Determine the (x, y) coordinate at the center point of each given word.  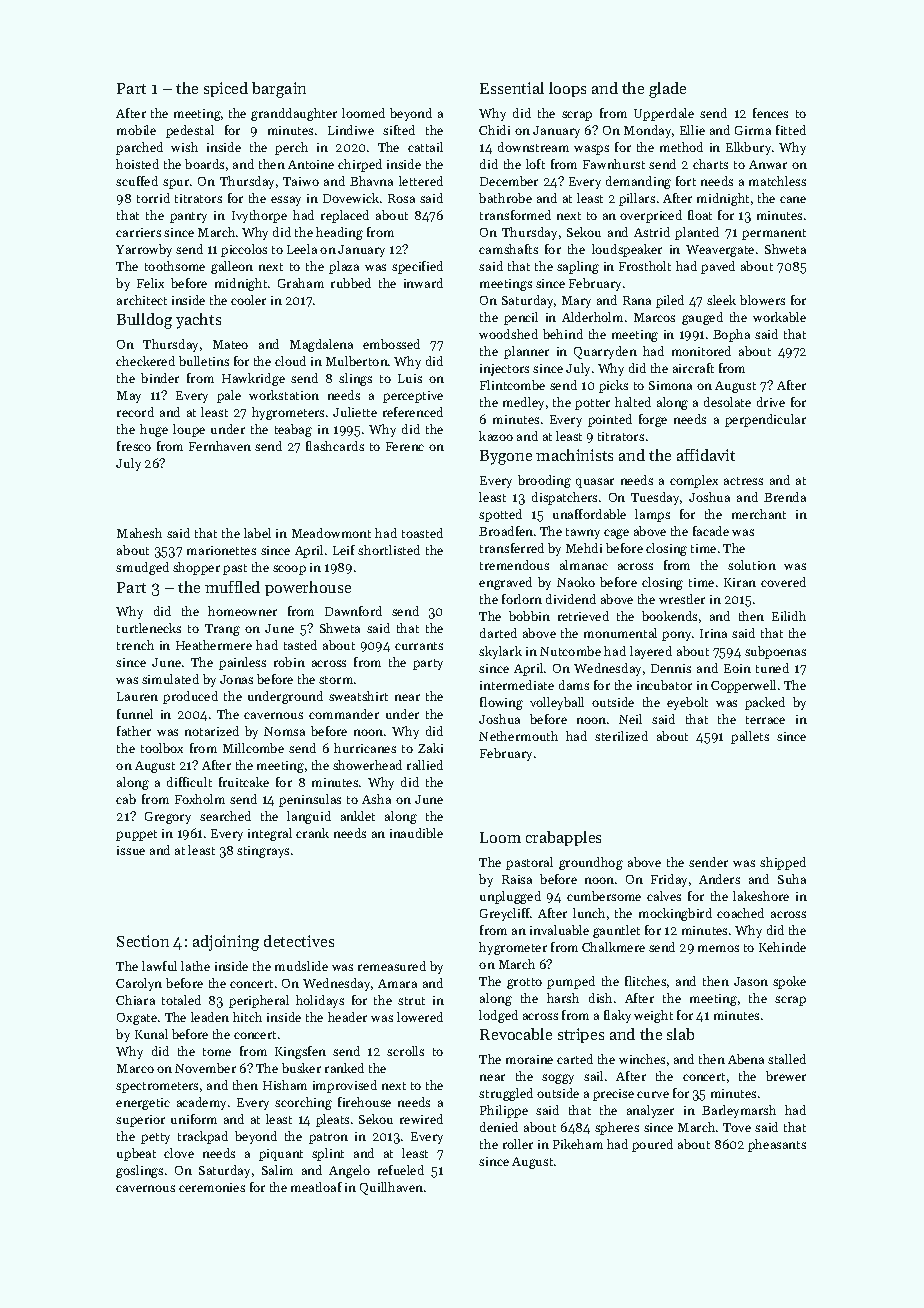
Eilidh (789, 616)
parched (139, 148)
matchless (777, 181)
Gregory (168, 818)
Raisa (517, 879)
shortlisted (389, 550)
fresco (134, 446)
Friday (669, 880)
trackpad (203, 1137)
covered (783, 582)
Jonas (236, 679)
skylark (500, 652)
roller (518, 1144)
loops (567, 89)
